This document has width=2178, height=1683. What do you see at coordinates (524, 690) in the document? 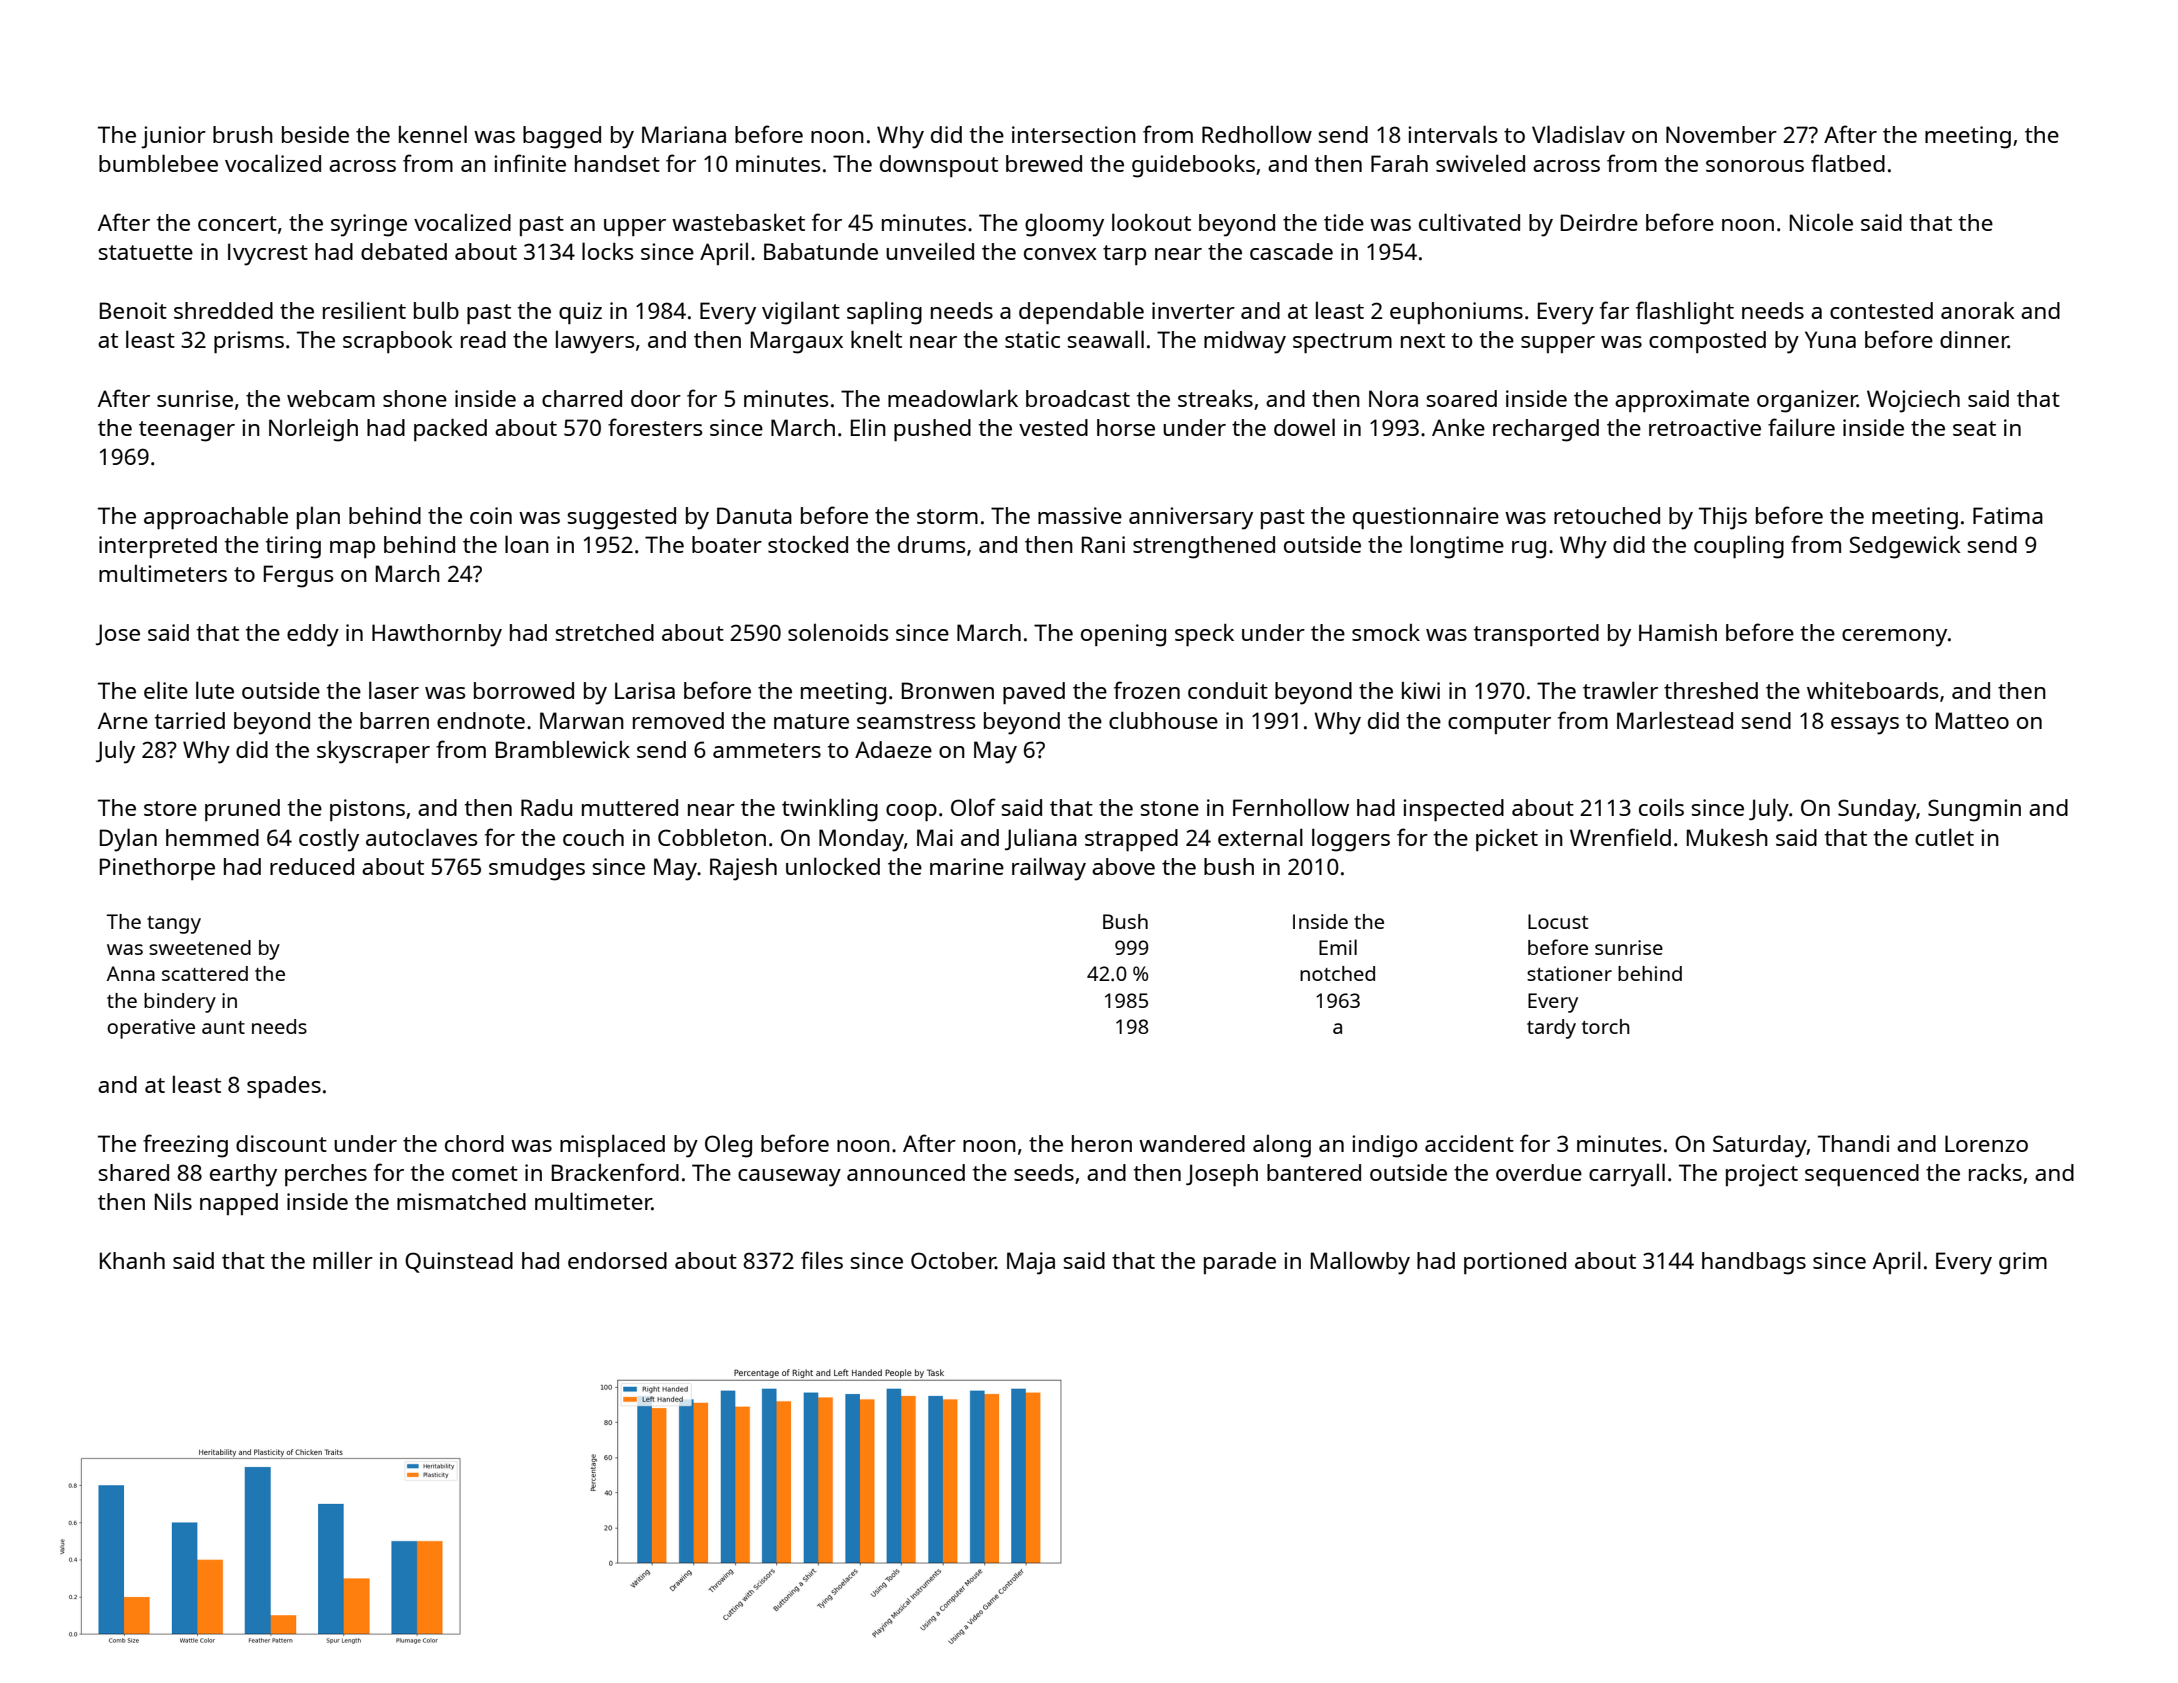
I see `borrowed` at bounding box center [524, 690].
